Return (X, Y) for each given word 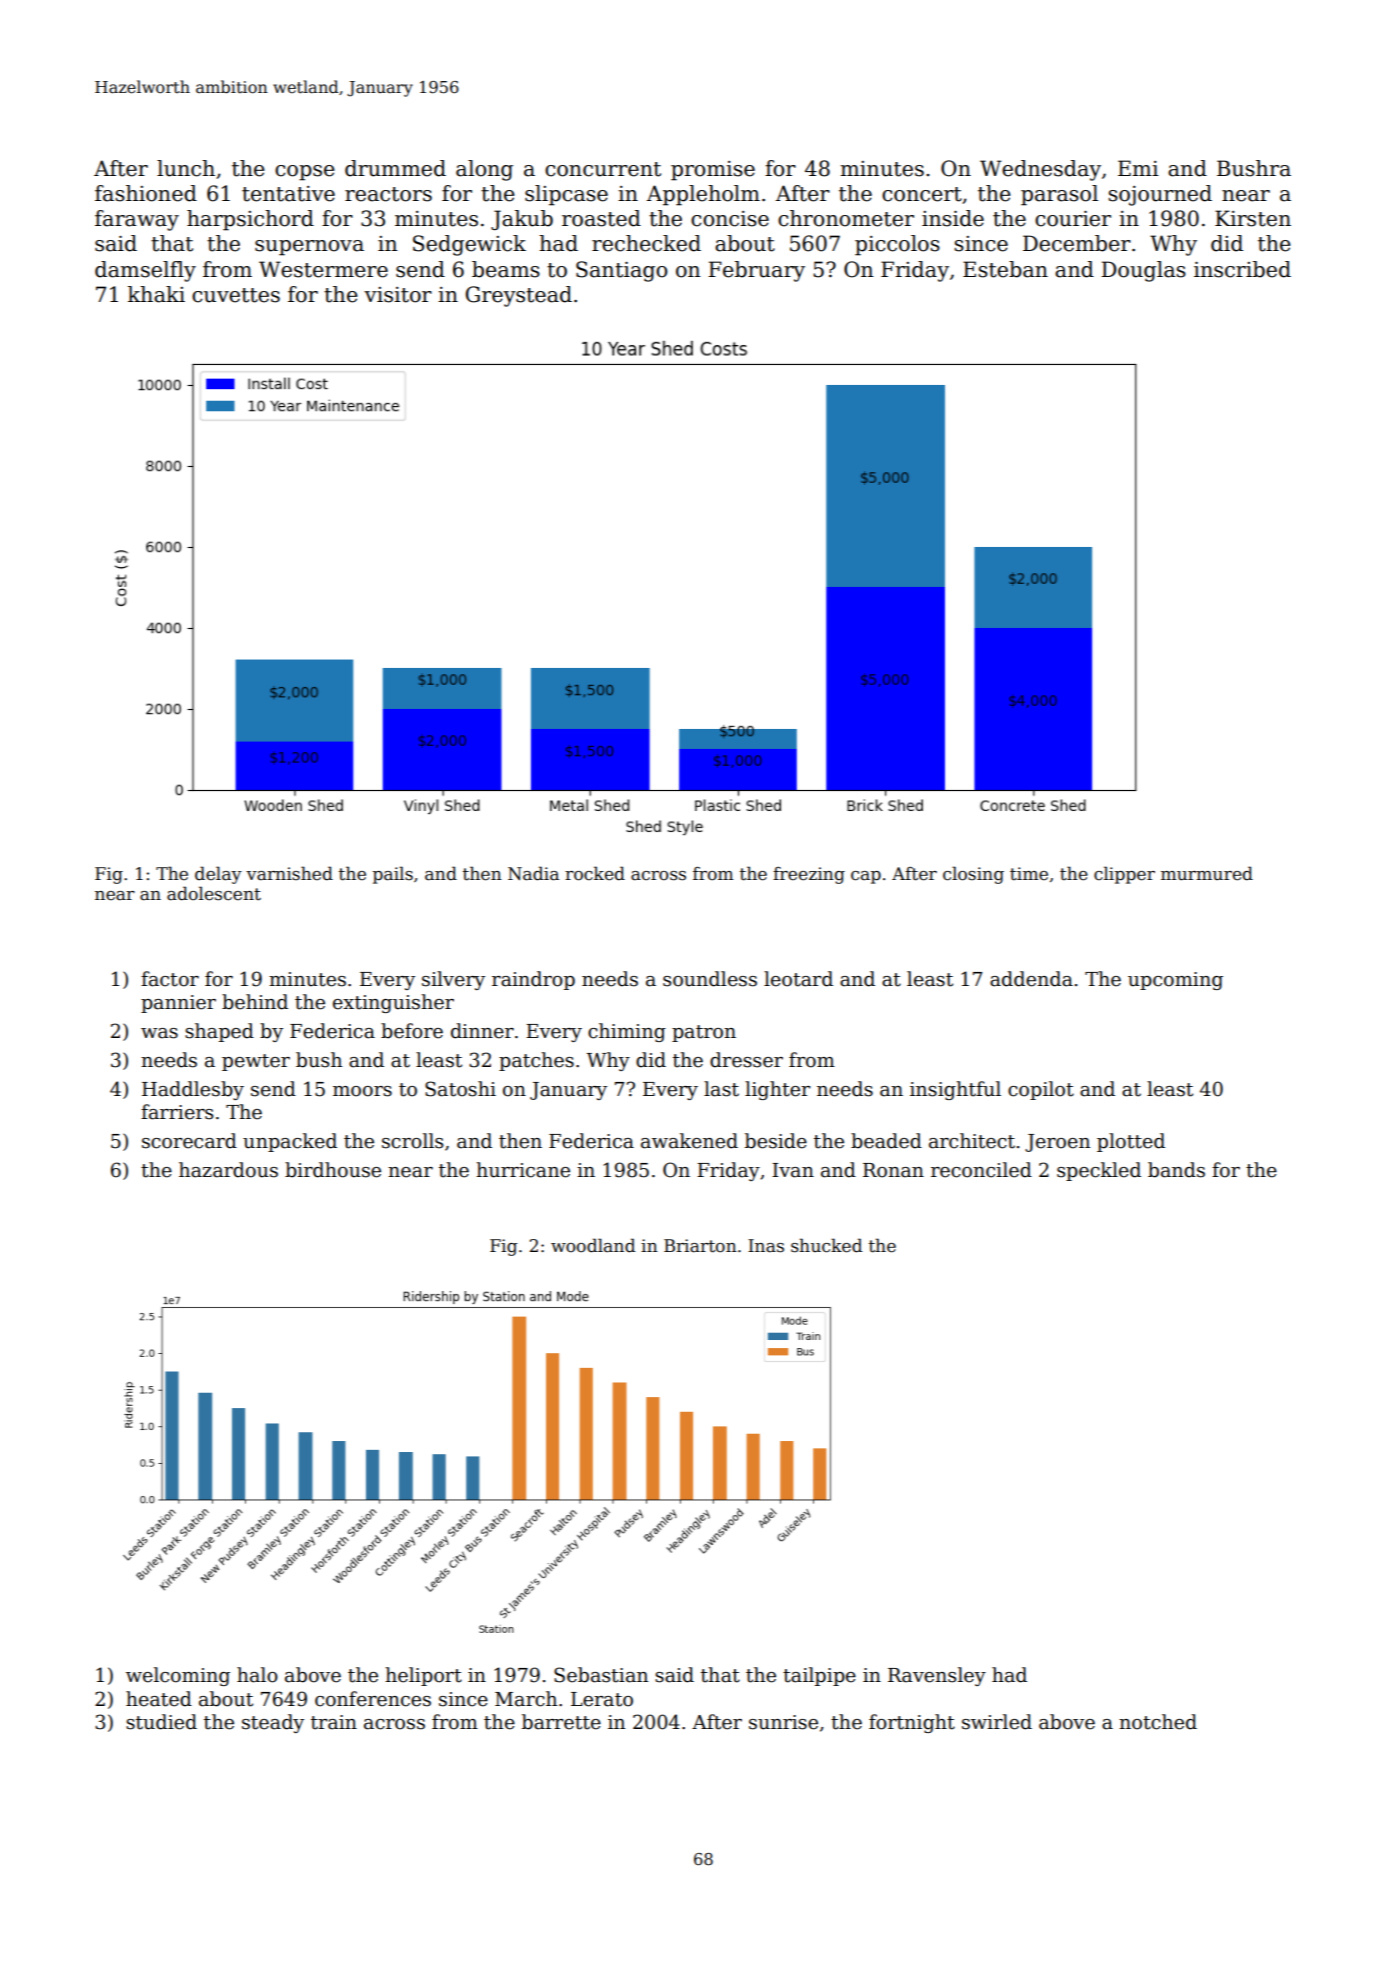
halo (257, 1675)
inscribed (1242, 269)
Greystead (519, 296)
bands (1176, 1170)
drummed (395, 168)
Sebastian (601, 1675)
